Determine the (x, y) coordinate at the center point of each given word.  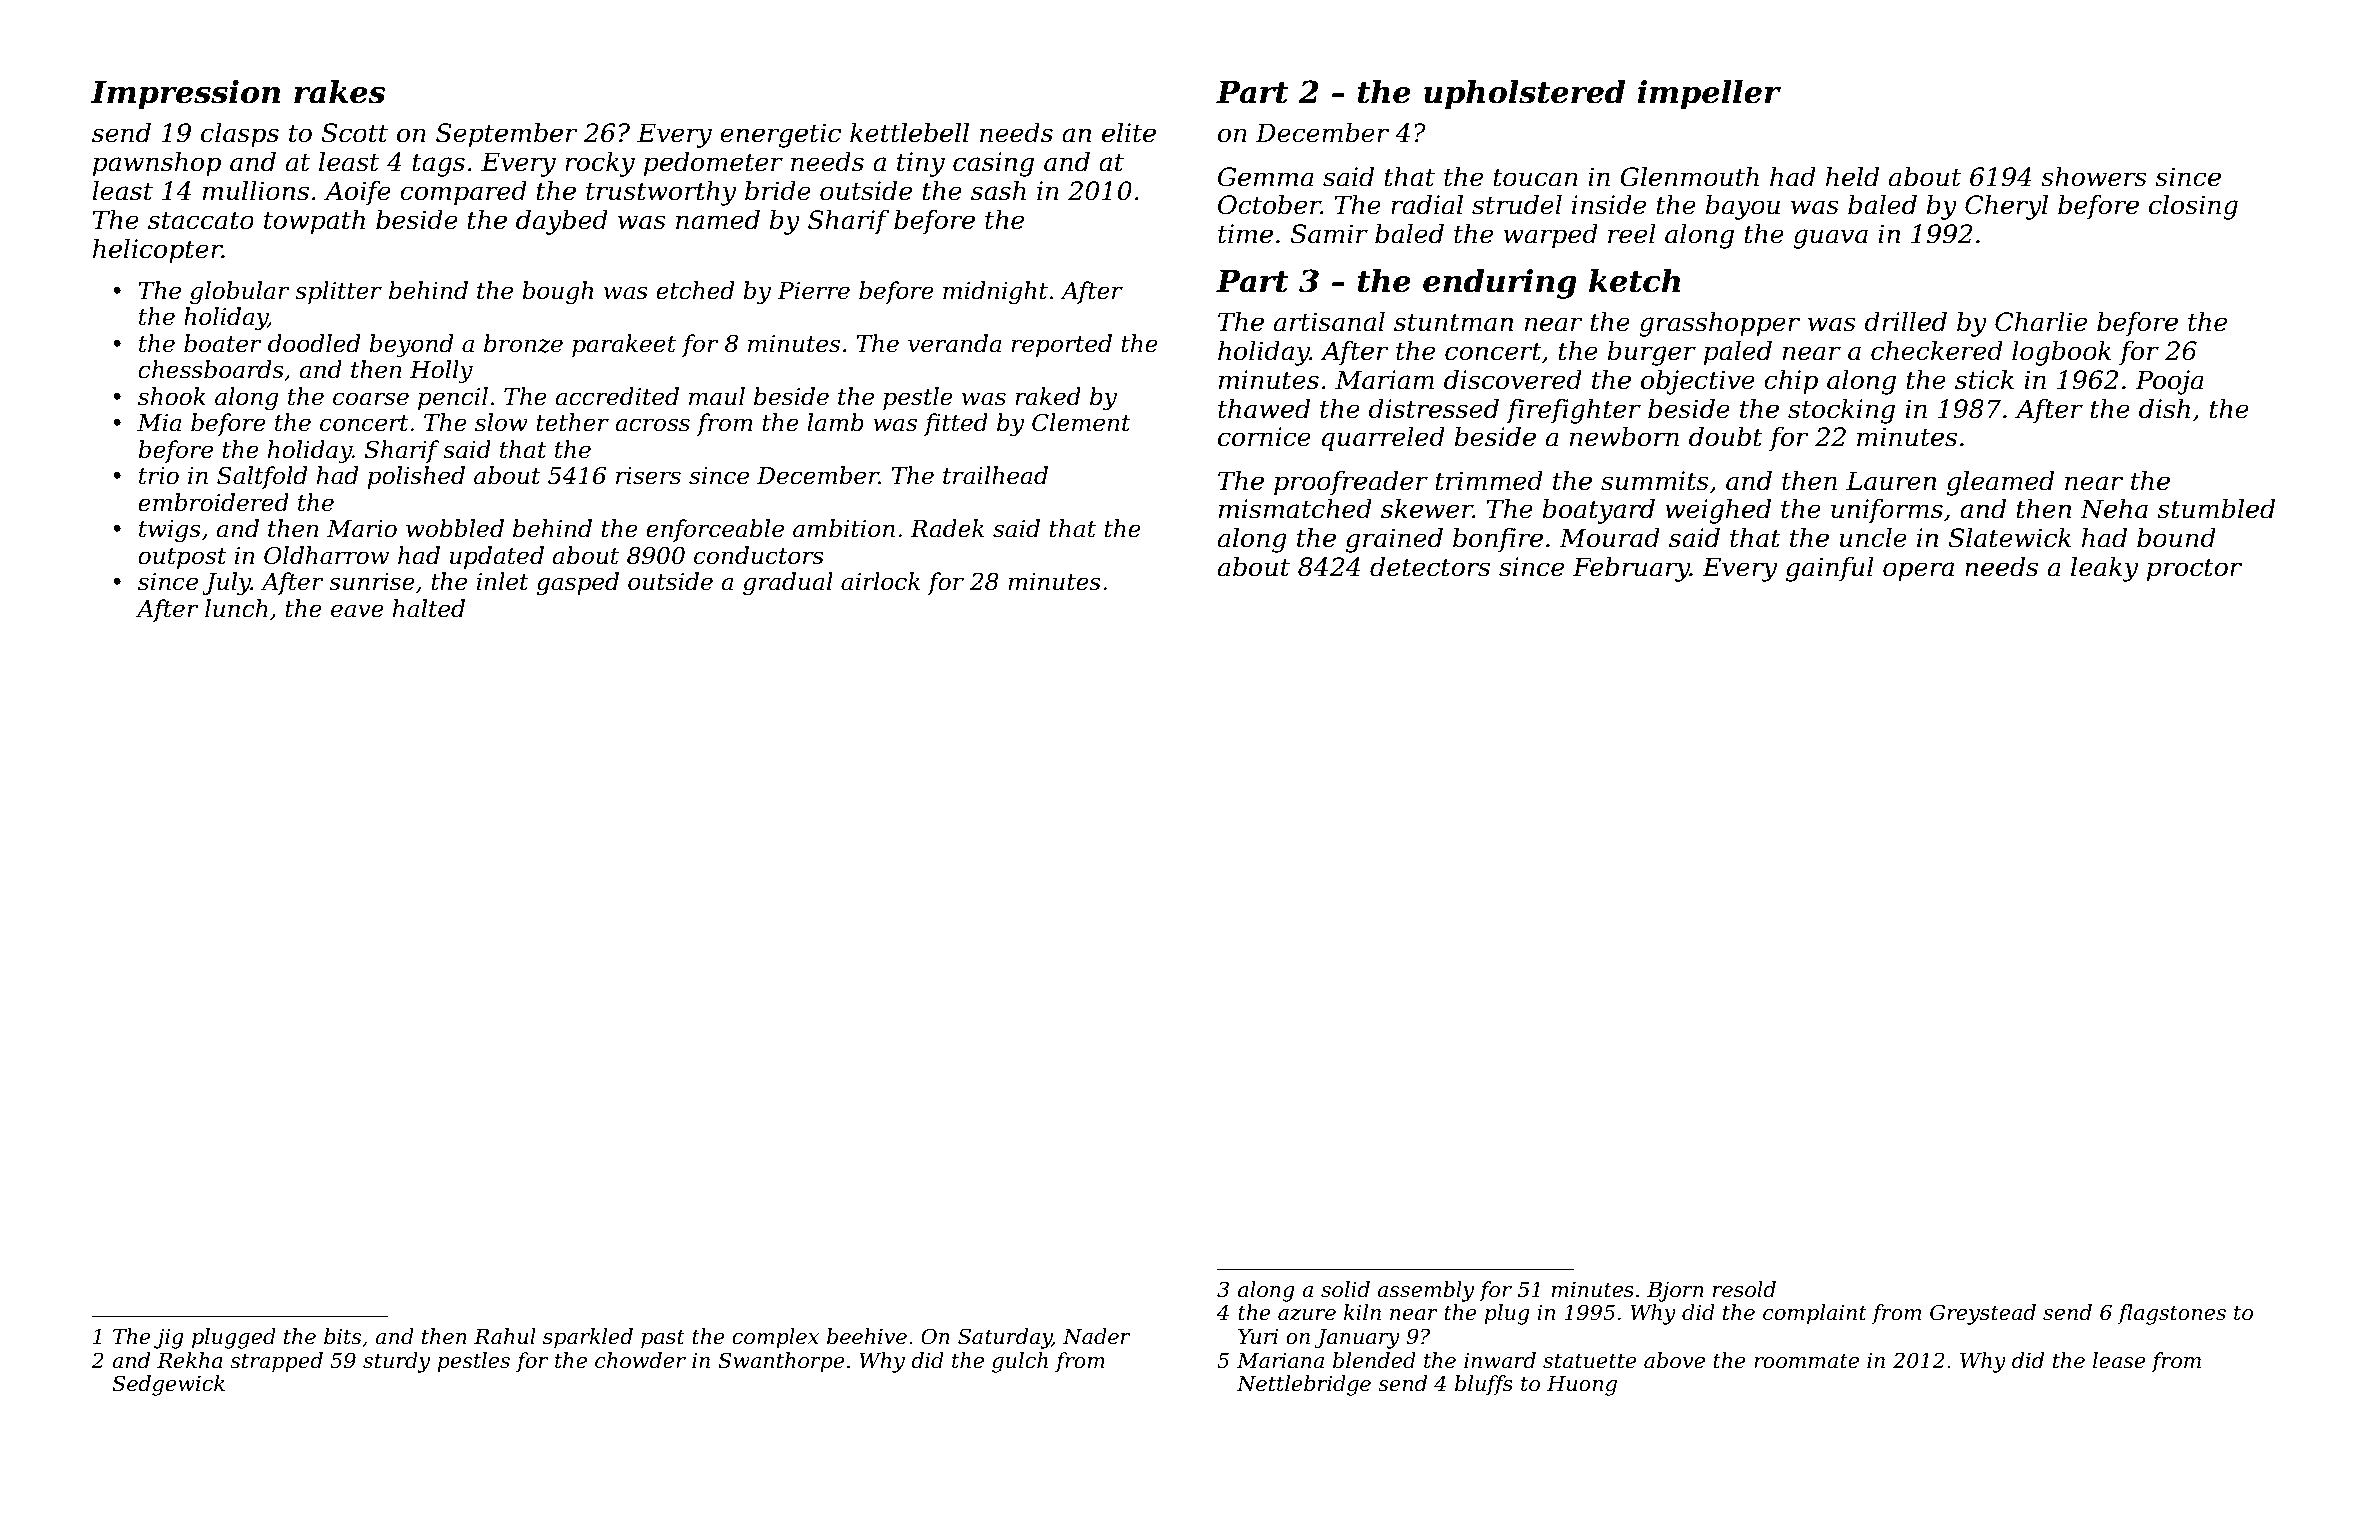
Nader (1096, 1336)
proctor (2194, 570)
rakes (339, 92)
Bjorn (1675, 1292)
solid (1345, 1289)
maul (717, 396)
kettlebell (909, 133)
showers (2094, 177)
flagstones (2172, 1314)
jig (169, 1339)
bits (342, 1336)
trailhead (995, 475)
